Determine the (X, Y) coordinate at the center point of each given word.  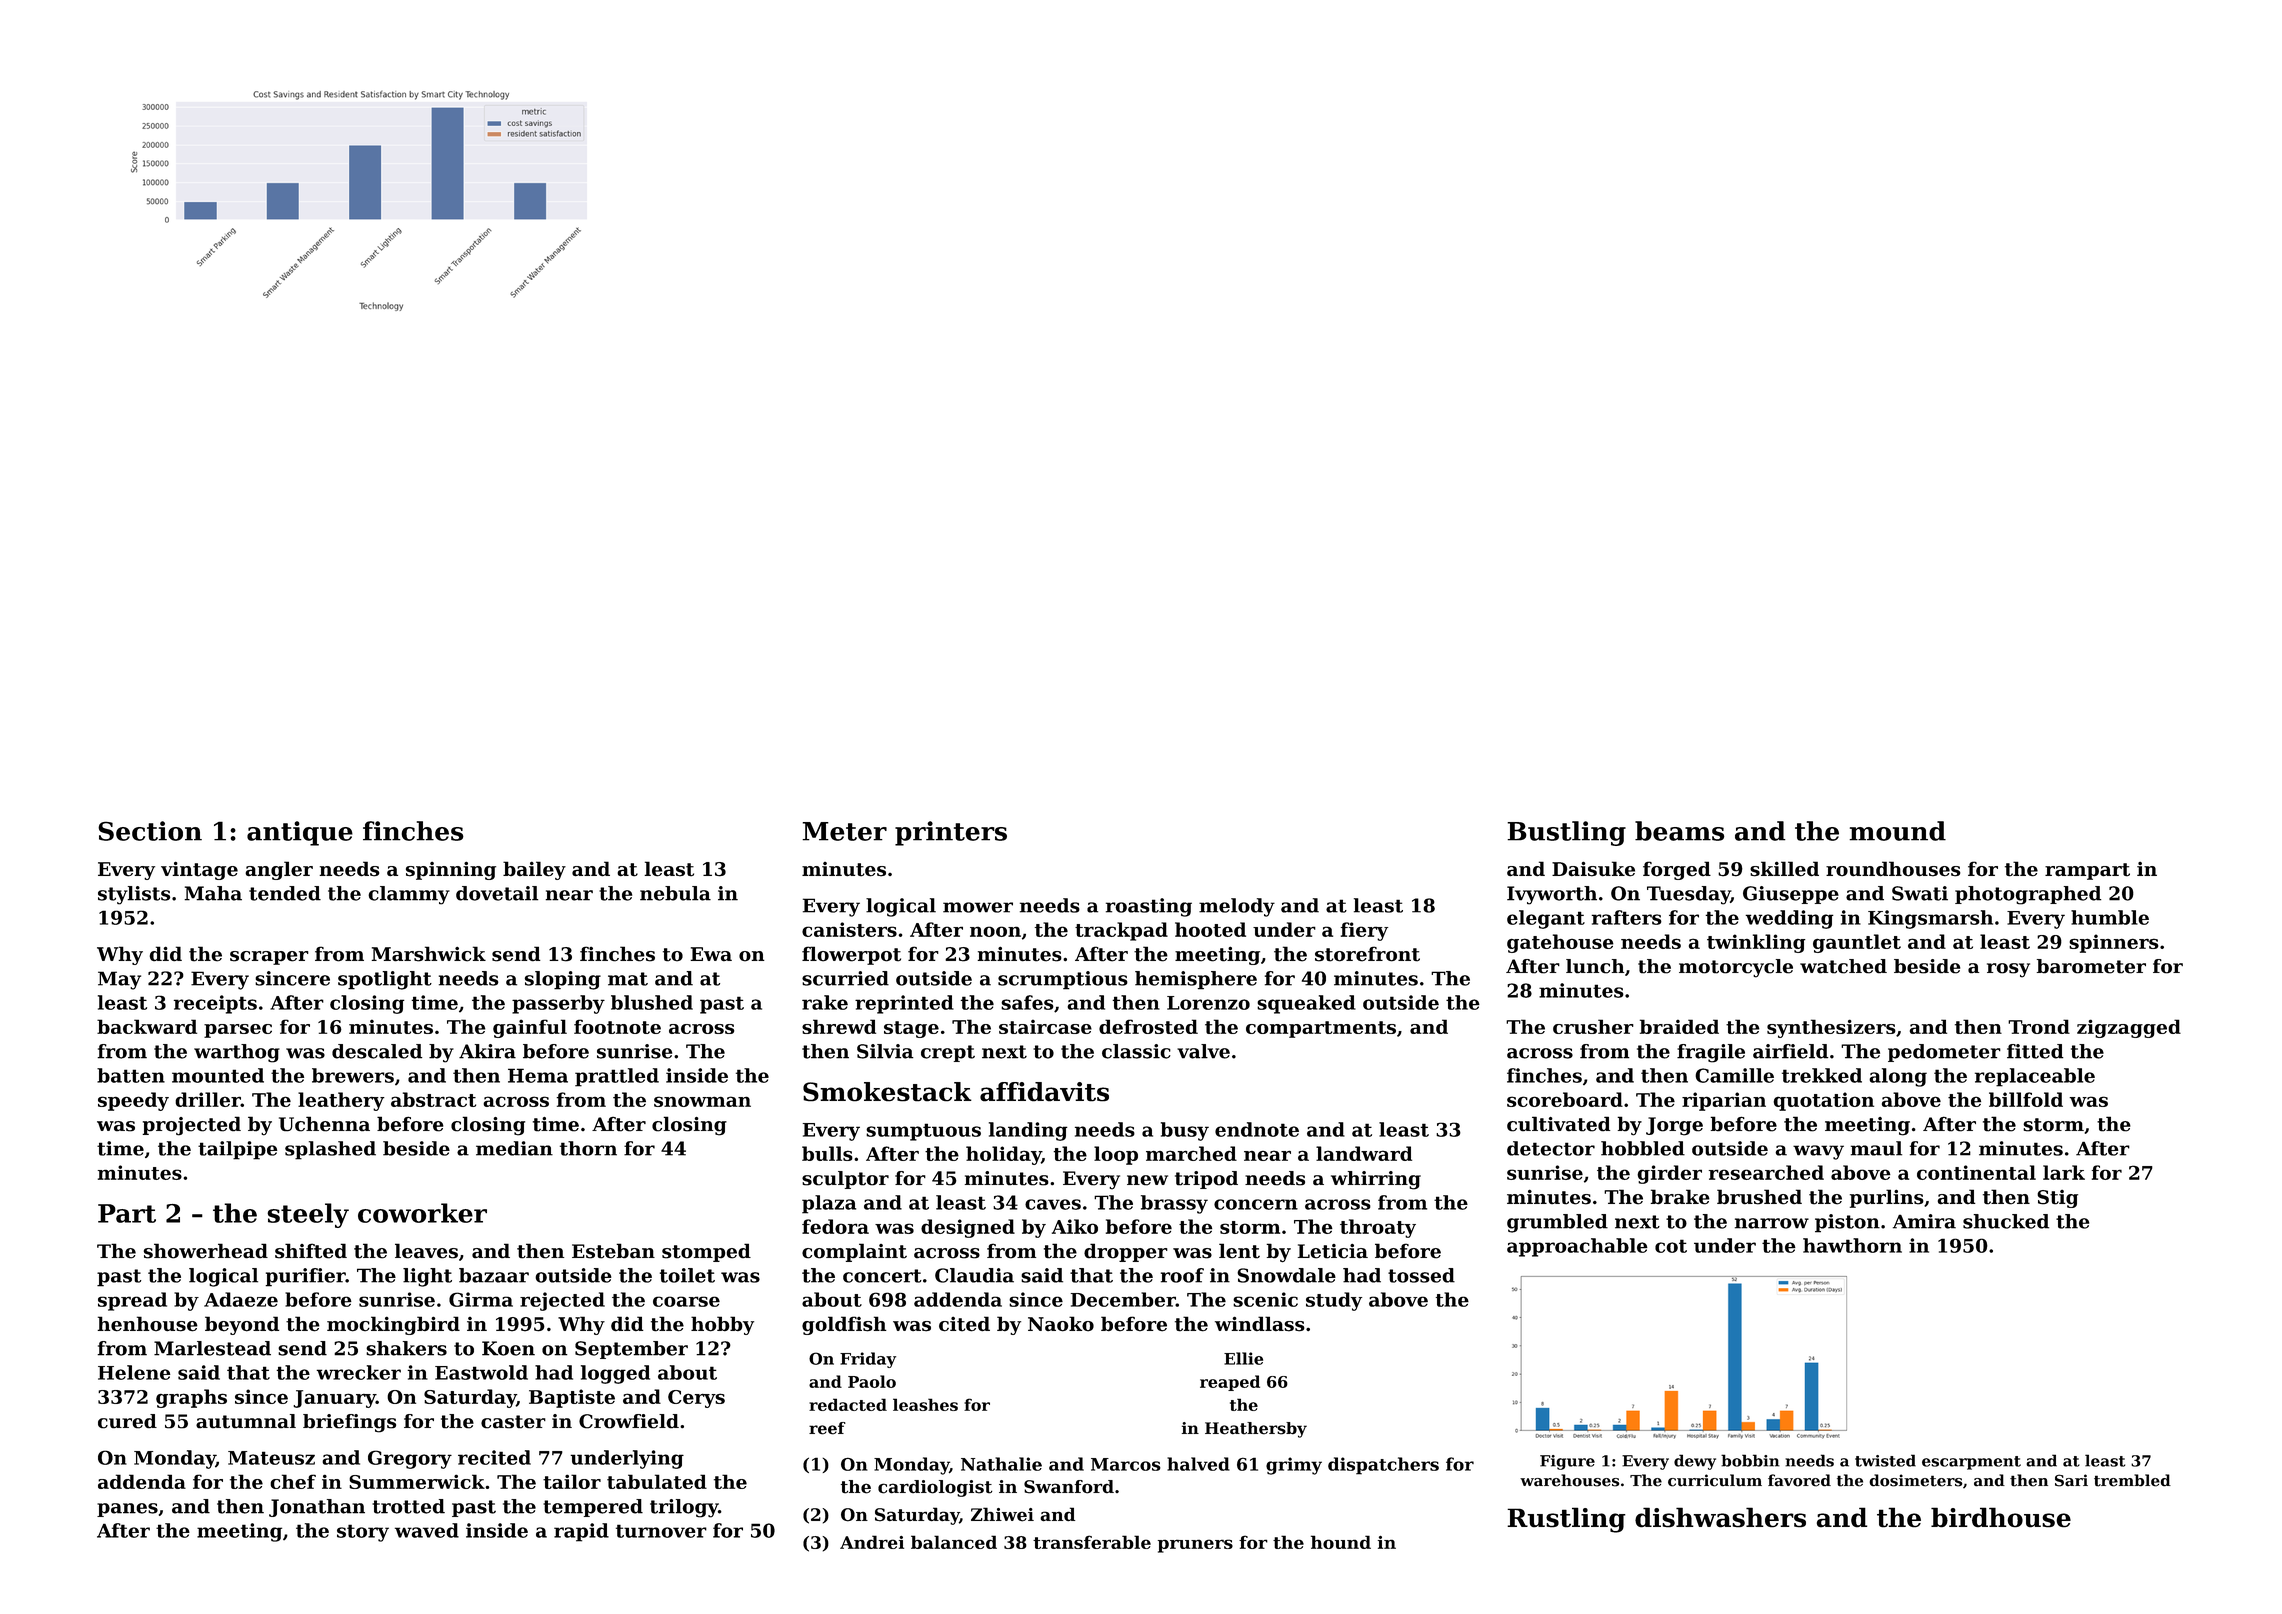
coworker (422, 1213)
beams (1679, 831)
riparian (1724, 1101)
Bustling (1566, 833)
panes (127, 1510)
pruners (1195, 1546)
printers (951, 833)
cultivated (1558, 1124)
